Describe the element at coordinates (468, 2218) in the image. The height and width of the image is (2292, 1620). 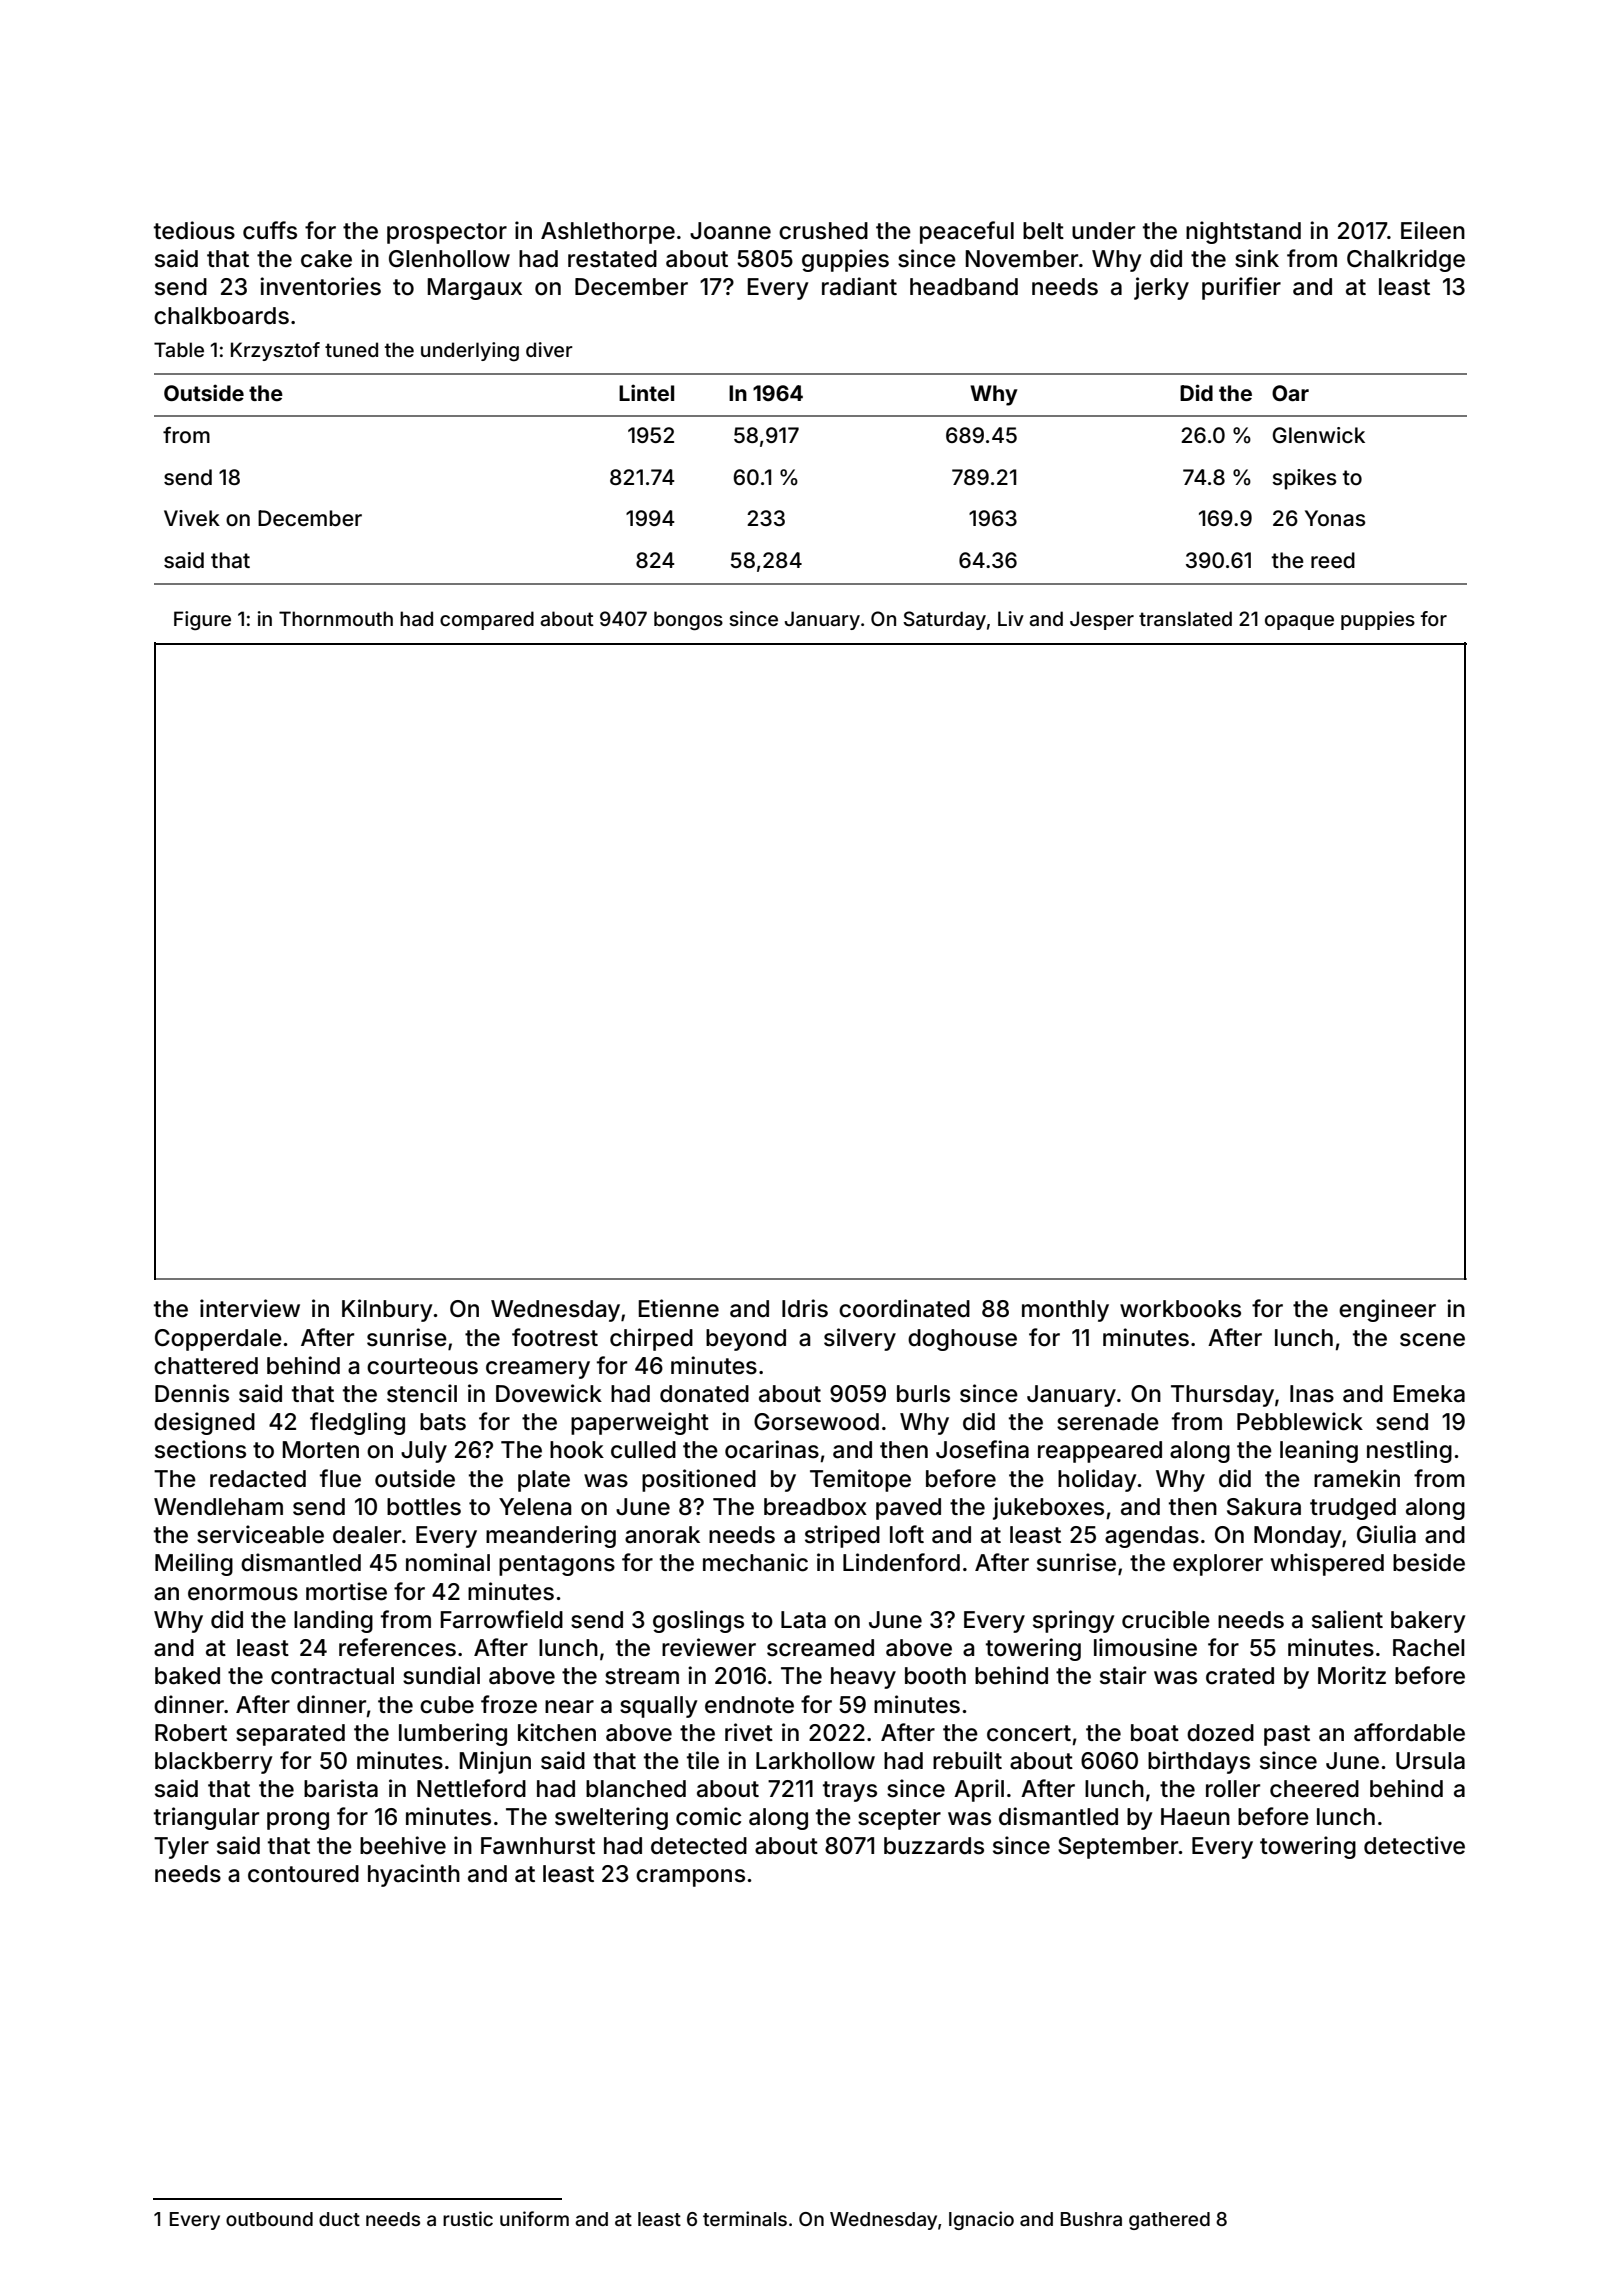
I see `rustic` at that location.
